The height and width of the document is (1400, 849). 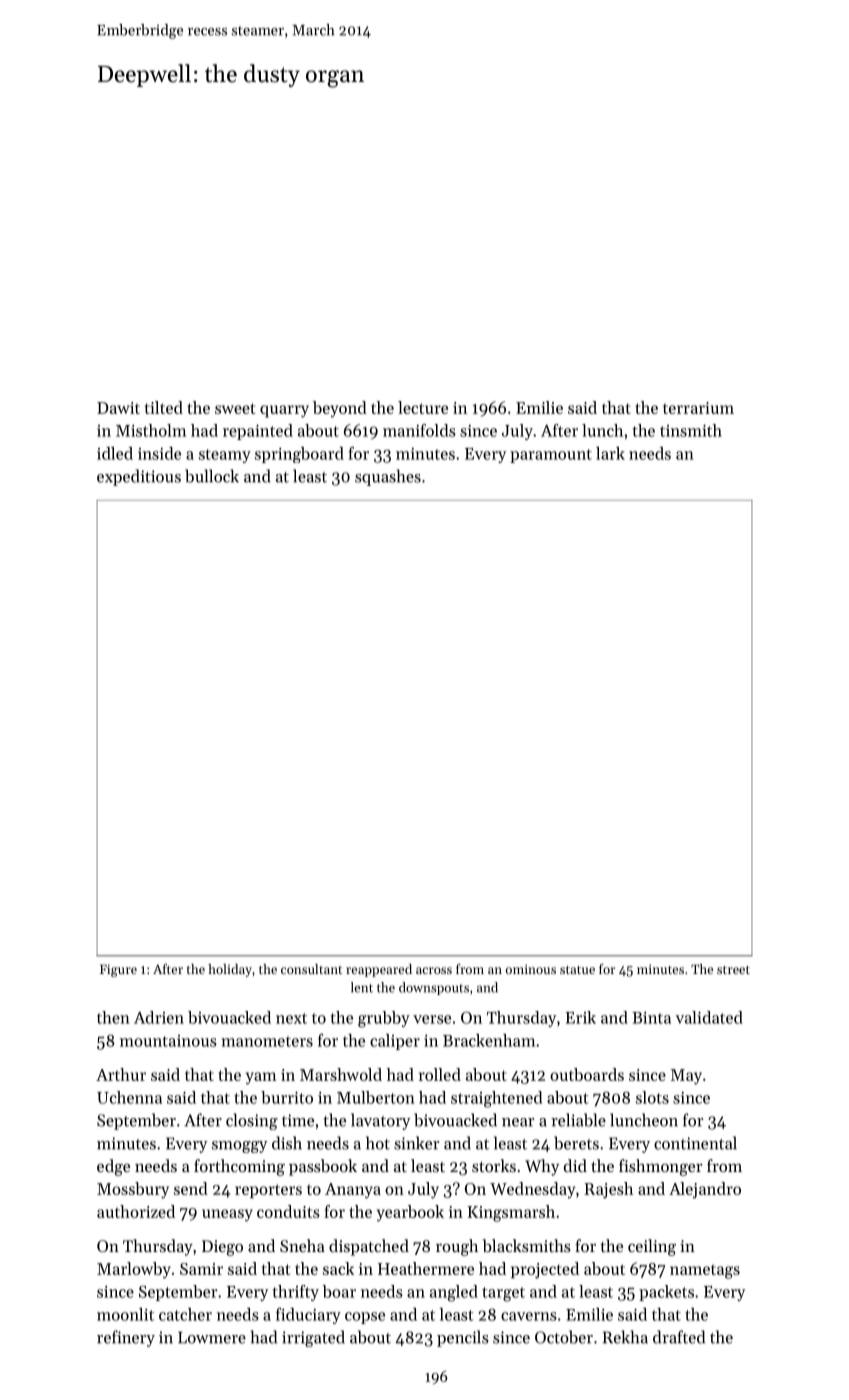 I want to click on projected, so click(x=545, y=1270).
